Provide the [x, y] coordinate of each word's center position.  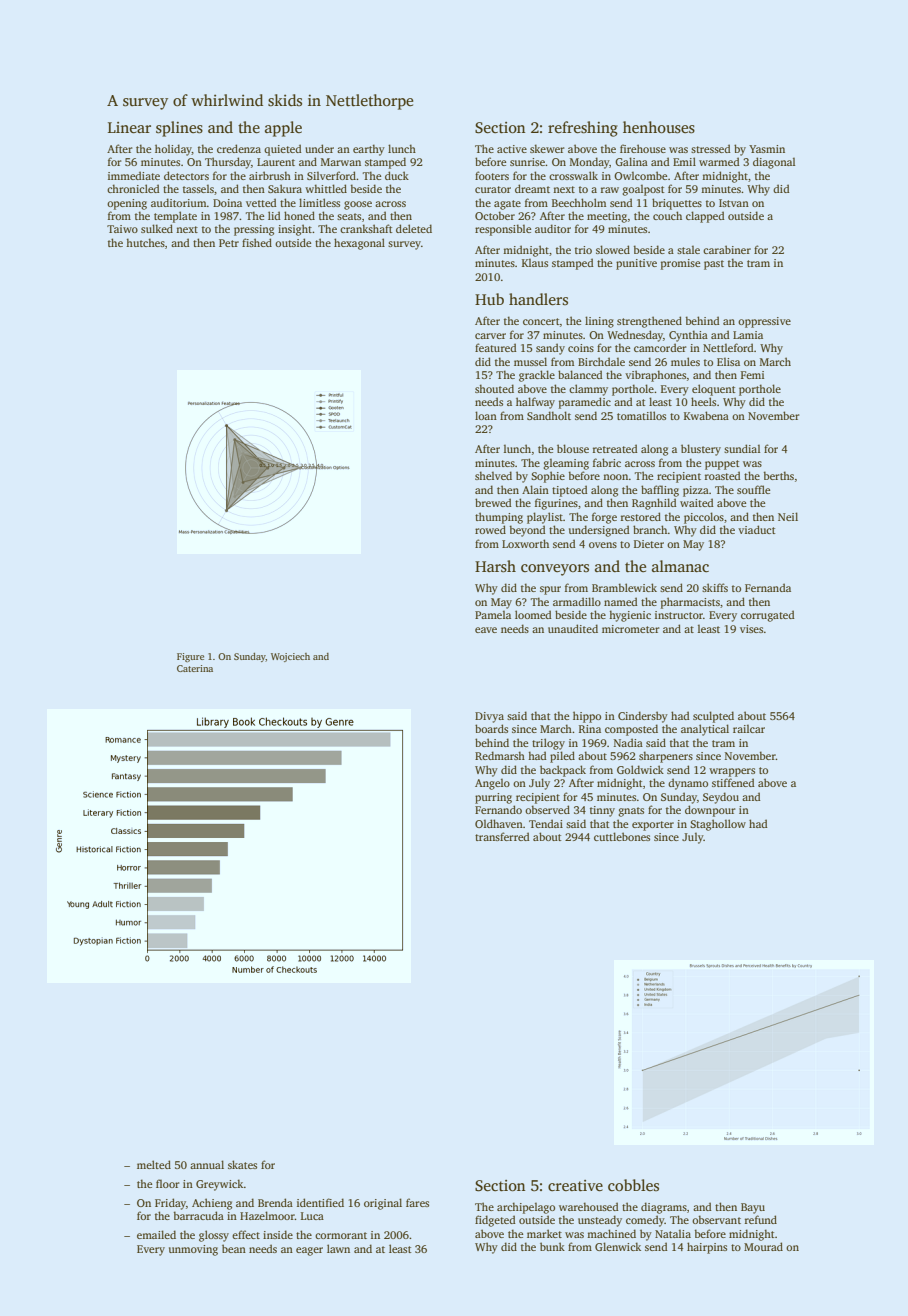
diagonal [774, 163]
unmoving [193, 1250]
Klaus [535, 263]
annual [207, 1164]
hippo [587, 717]
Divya [489, 717]
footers [492, 175]
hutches [145, 242]
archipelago [526, 1208]
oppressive [764, 322]
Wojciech [290, 657]
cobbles [633, 1185]
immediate [134, 175]
